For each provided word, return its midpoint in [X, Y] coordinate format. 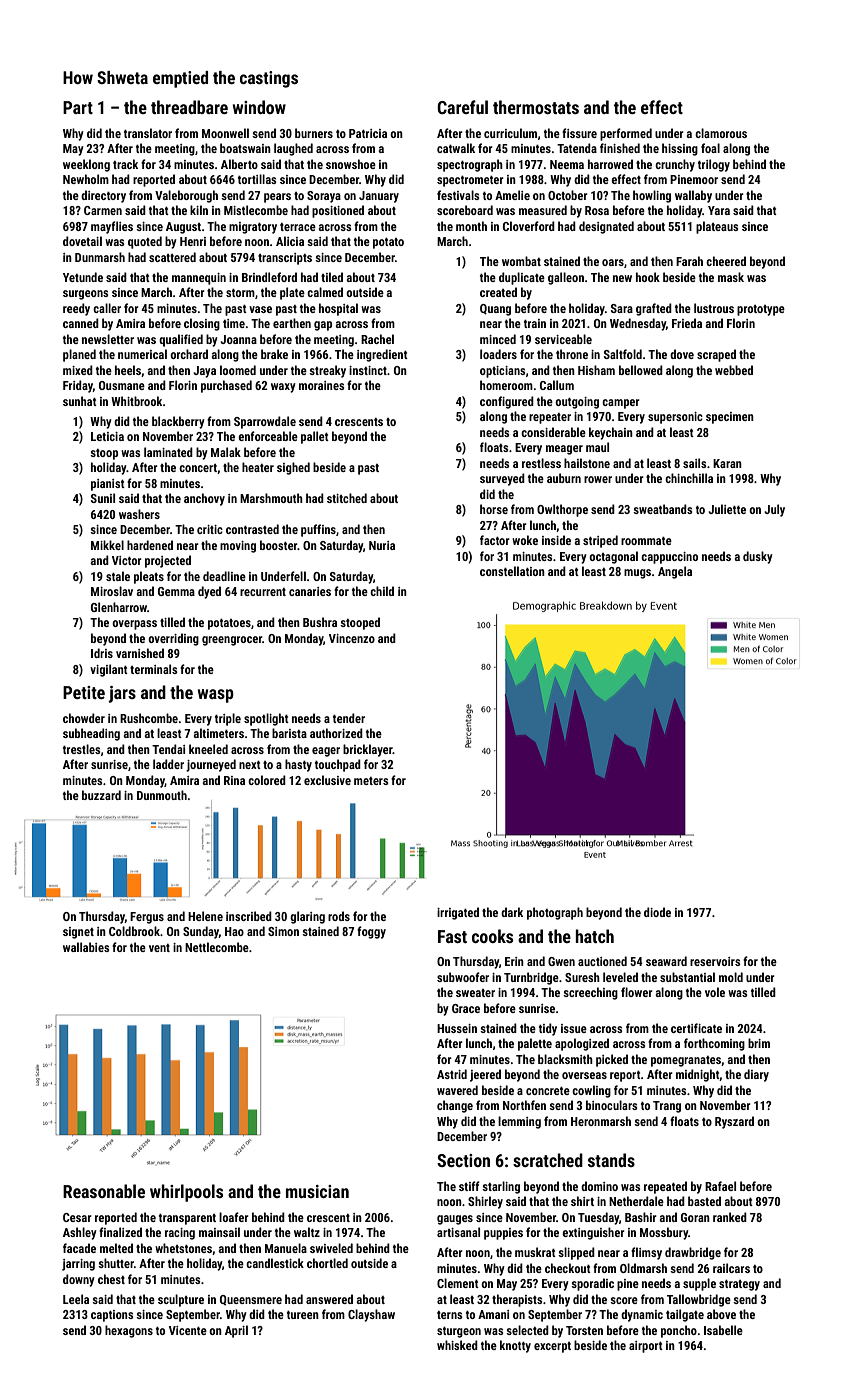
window [259, 107]
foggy [371, 932]
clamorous [721, 133]
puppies [503, 1234]
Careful [462, 107]
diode [657, 912]
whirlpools [186, 1193]
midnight [697, 1075]
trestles [82, 749]
